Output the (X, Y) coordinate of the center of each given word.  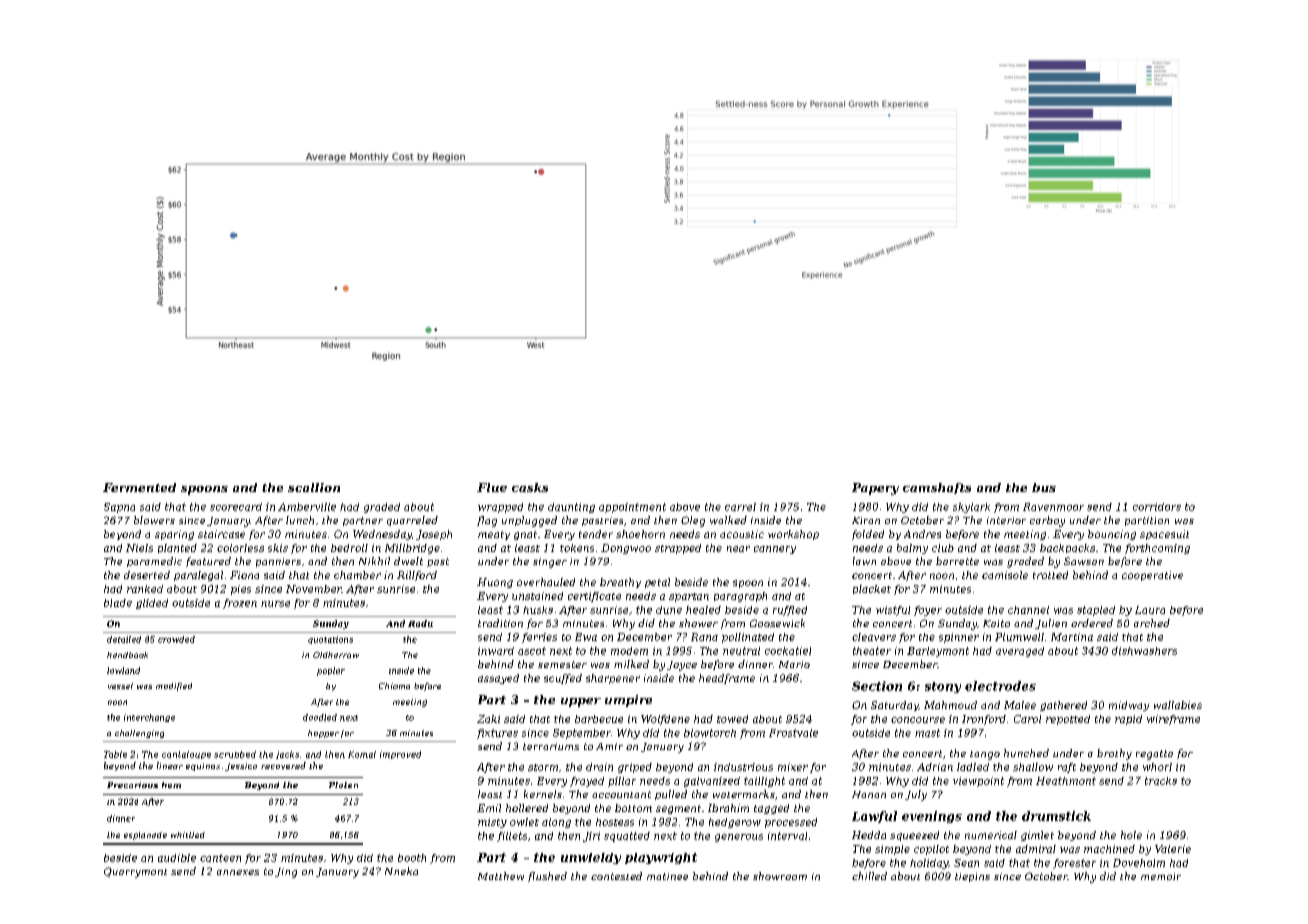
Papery (875, 489)
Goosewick (777, 623)
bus (1044, 487)
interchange (149, 718)
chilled (869, 876)
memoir (1161, 876)
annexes (238, 872)
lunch (300, 520)
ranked (145, 589)
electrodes (1000, 686)
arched (1152, 623)
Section (877, 686)
